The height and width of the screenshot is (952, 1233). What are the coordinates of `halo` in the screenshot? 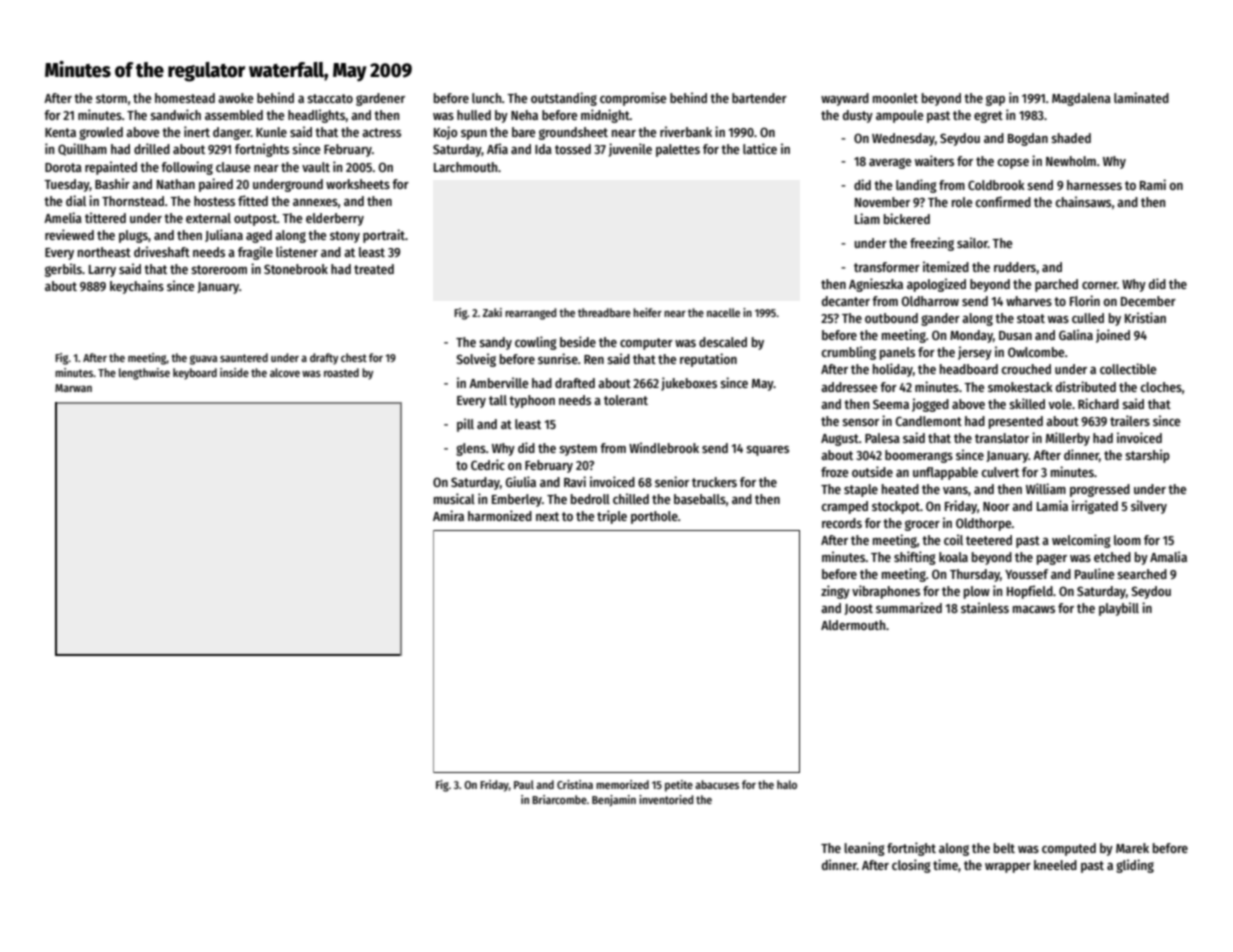 It's located at (787, 784).
